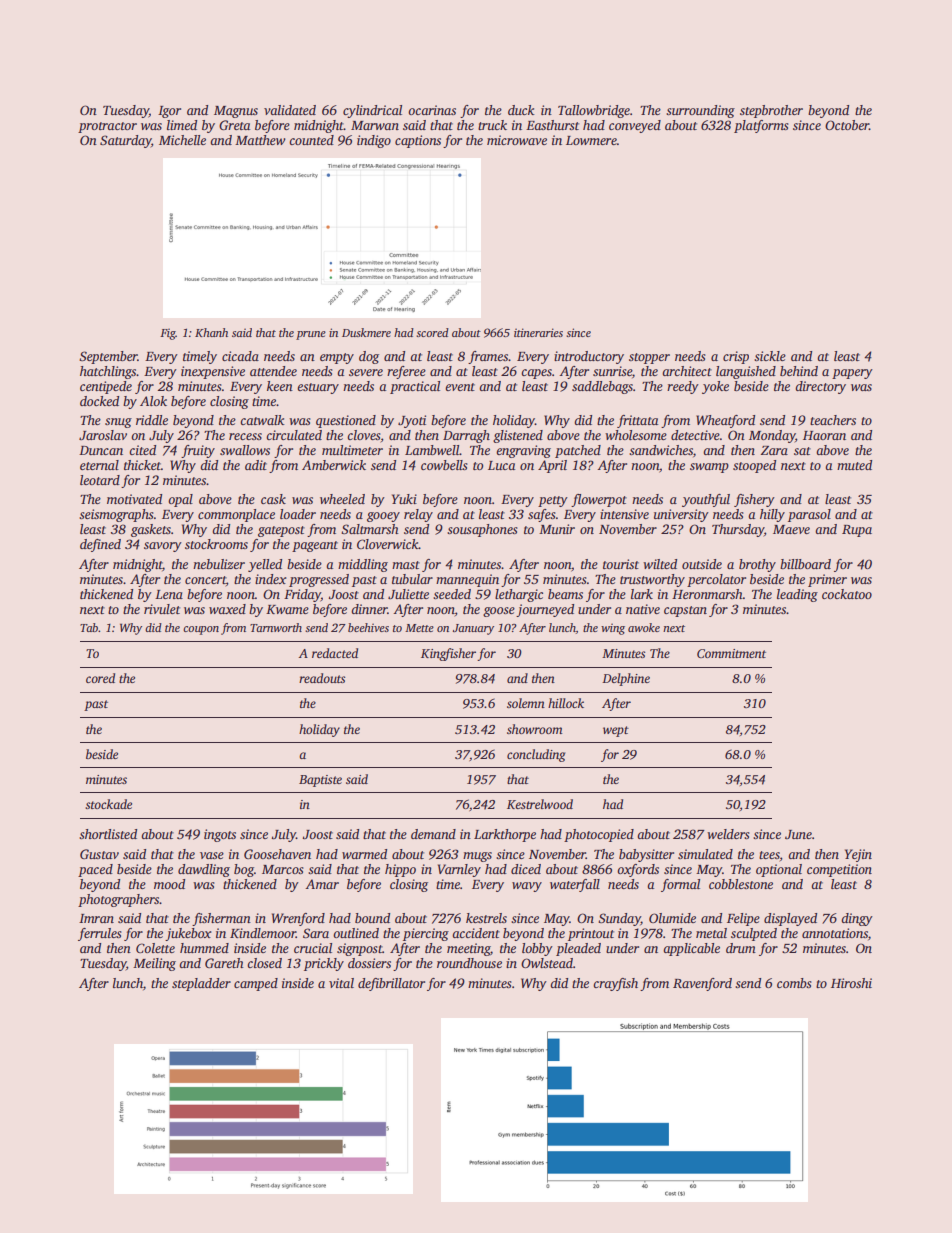 The width and height of the page is (952, 1233). Describe the element at coordinates (201, 984) in the page. I see `stepladder` at that location.
